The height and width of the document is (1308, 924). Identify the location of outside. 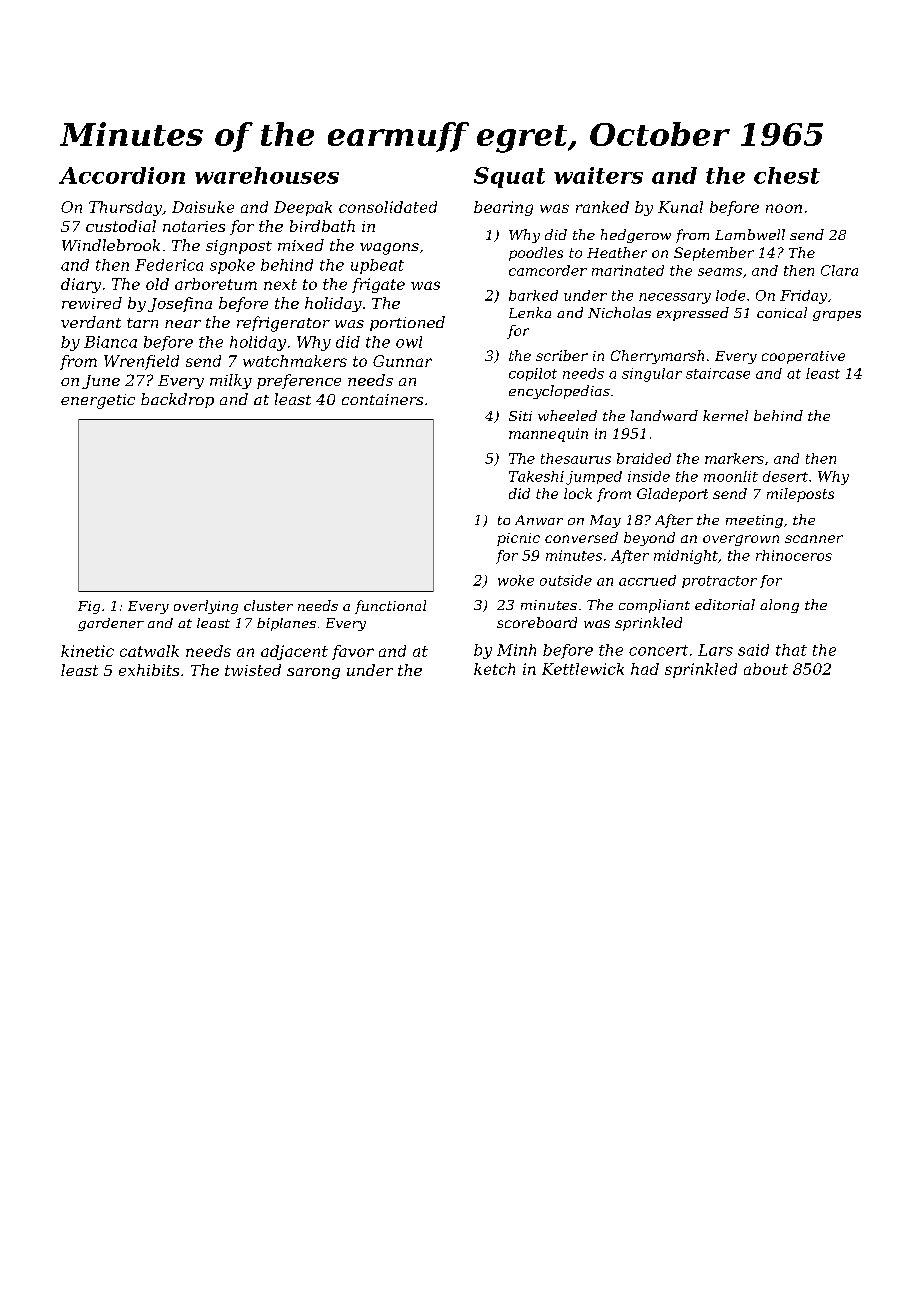
(566, 580).
